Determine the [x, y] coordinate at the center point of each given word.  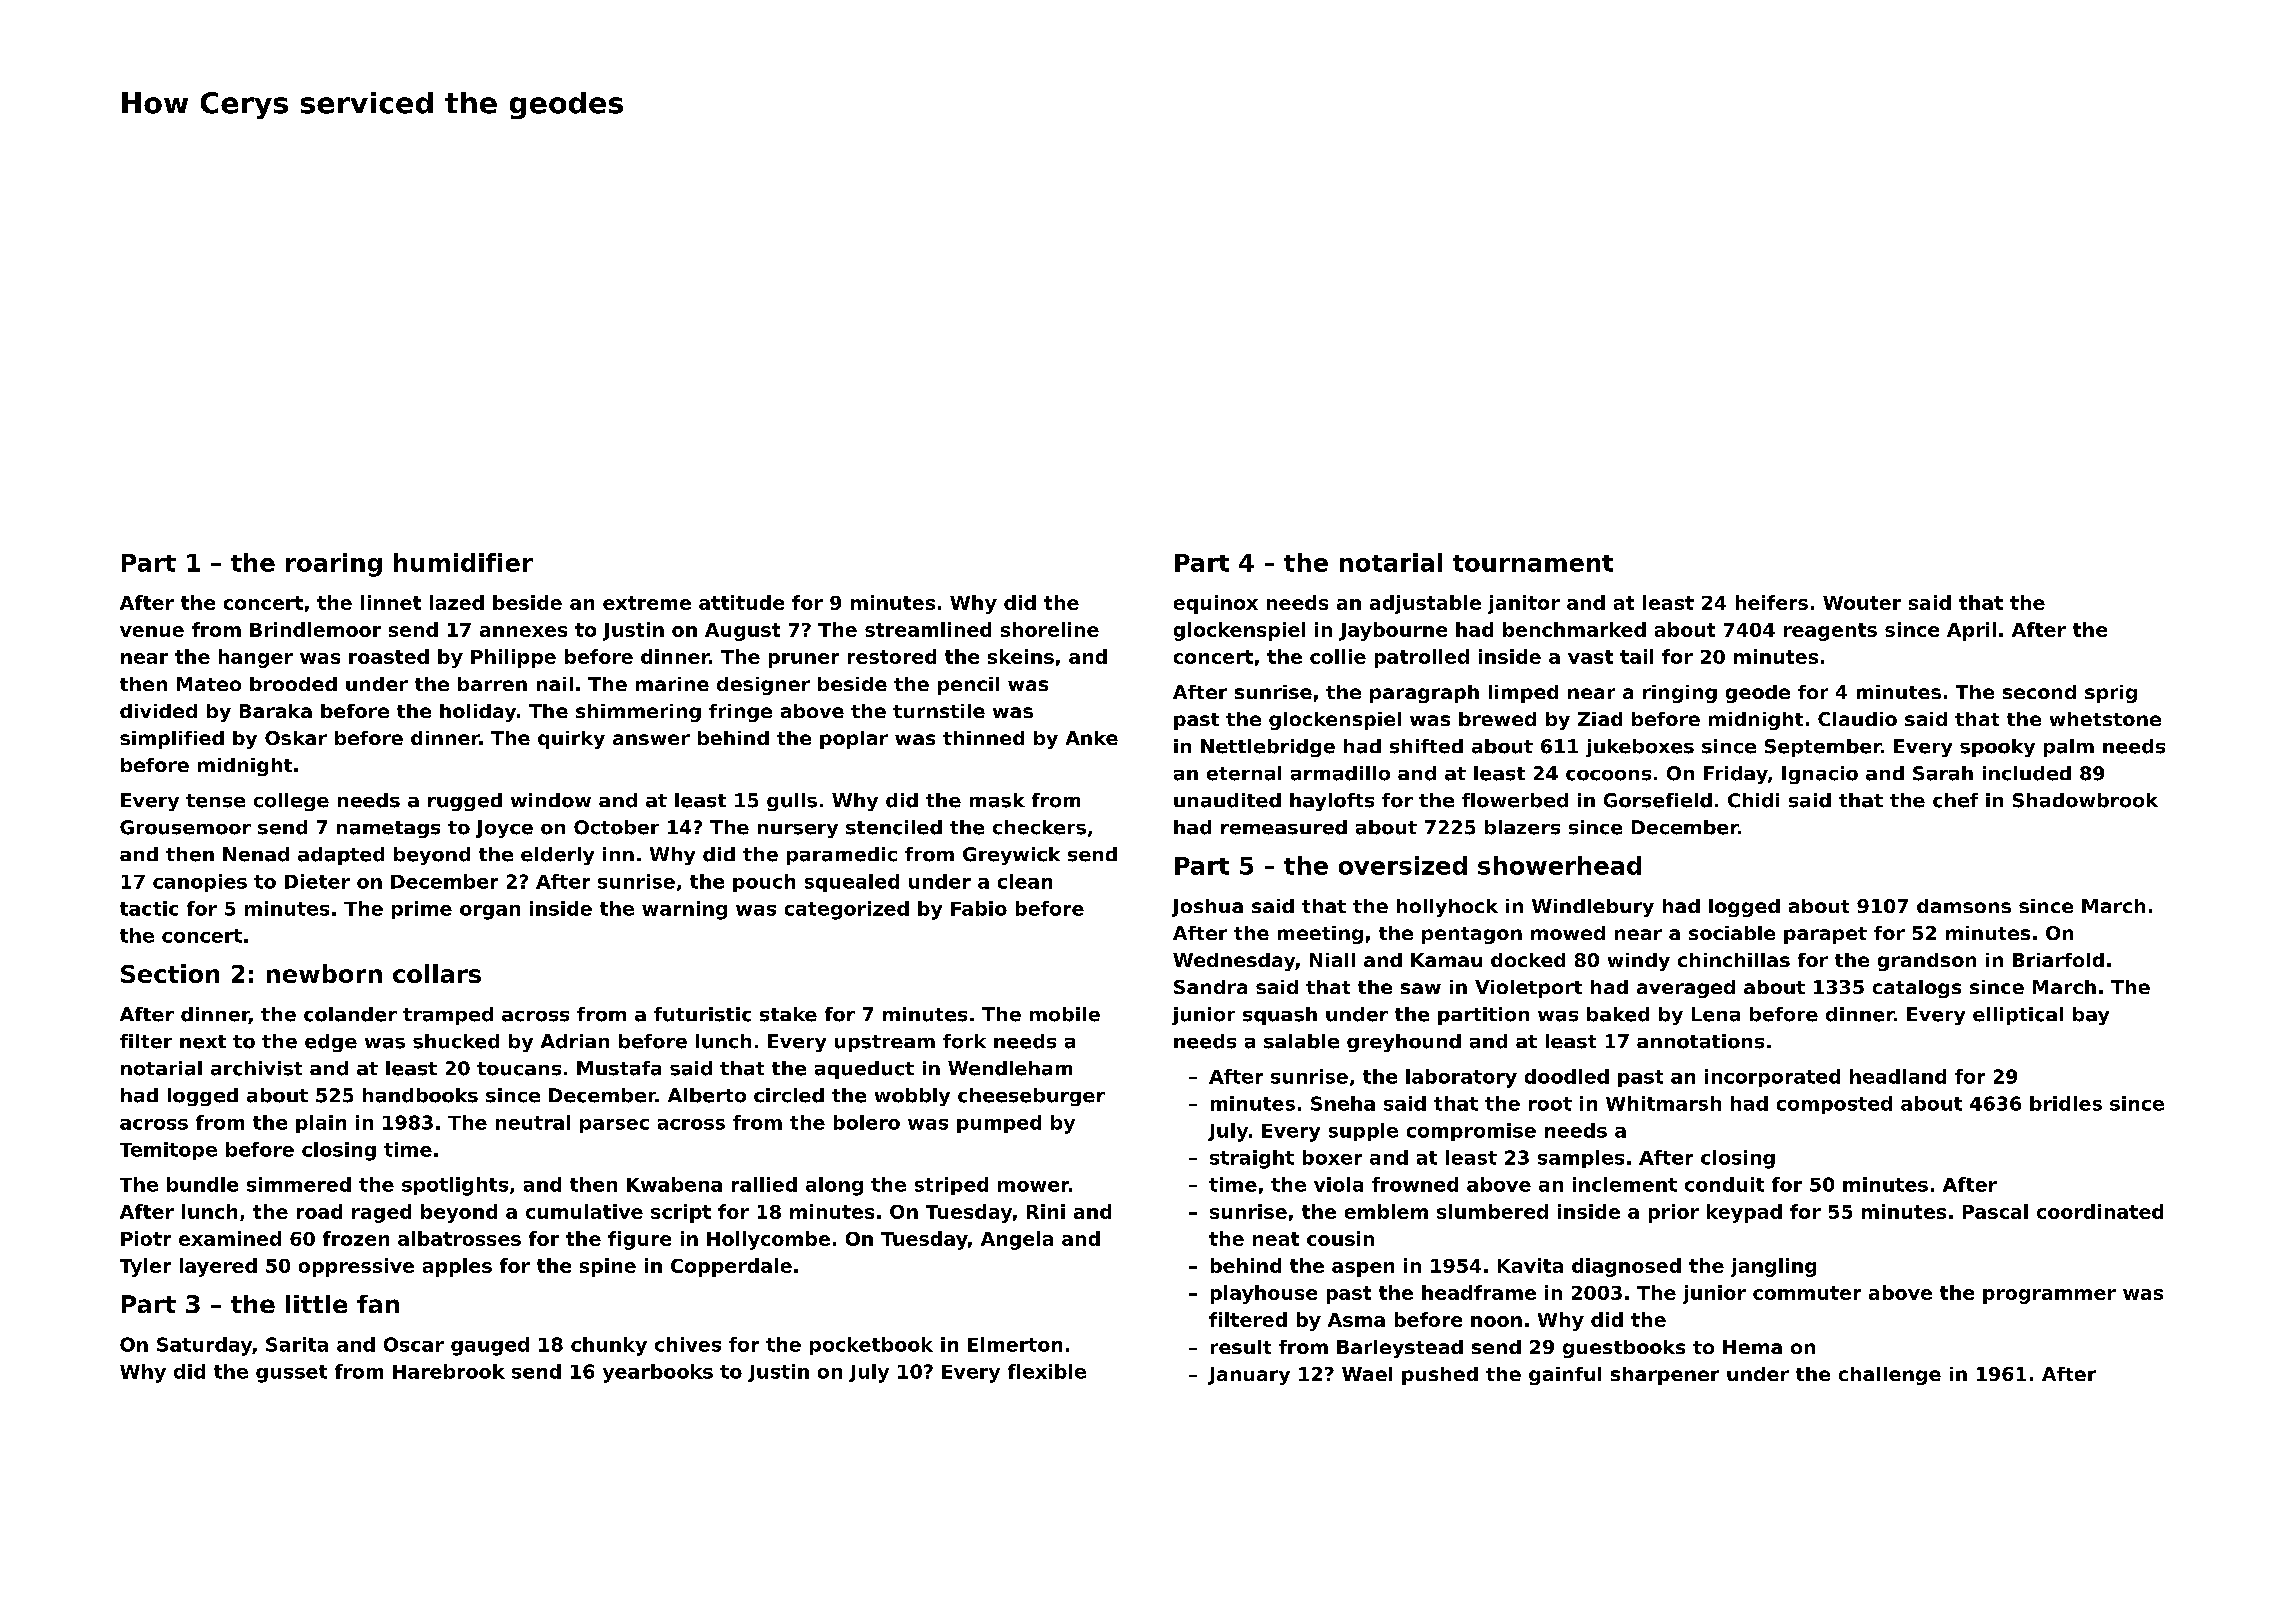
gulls [792, 802]
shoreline [1050, 629]
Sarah [1943, 773]
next [203, 1042]
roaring [334, 565]
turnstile [939, 711]
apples [457, 1267]
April [1971, 631]
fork [964, 1041]
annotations [1700, 1041]
